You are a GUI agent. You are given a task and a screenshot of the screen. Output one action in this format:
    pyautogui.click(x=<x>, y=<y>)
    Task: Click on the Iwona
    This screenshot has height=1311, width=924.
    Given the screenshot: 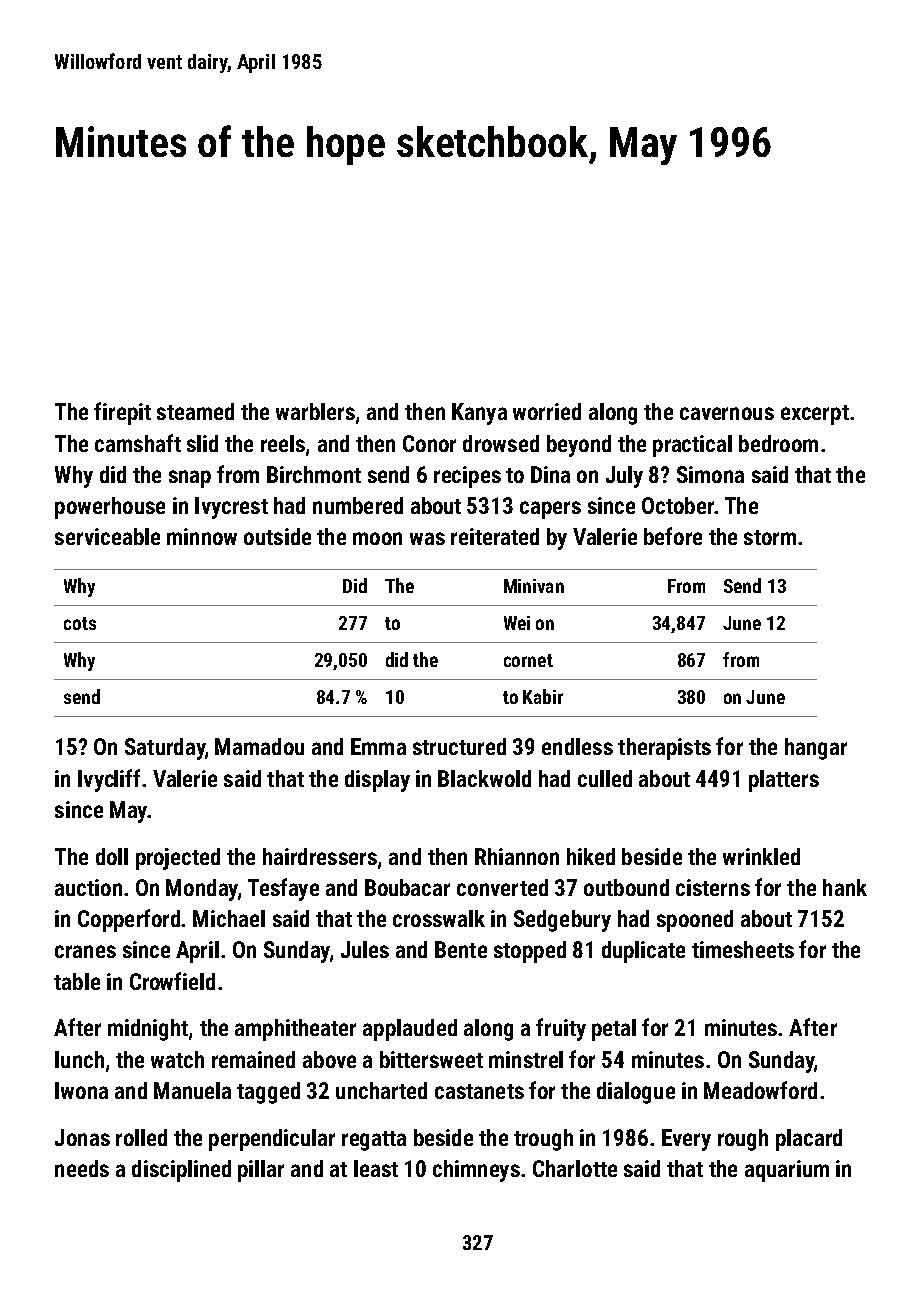 What is the action you would take?
    pyautogui.click(x=81, y=1090)
